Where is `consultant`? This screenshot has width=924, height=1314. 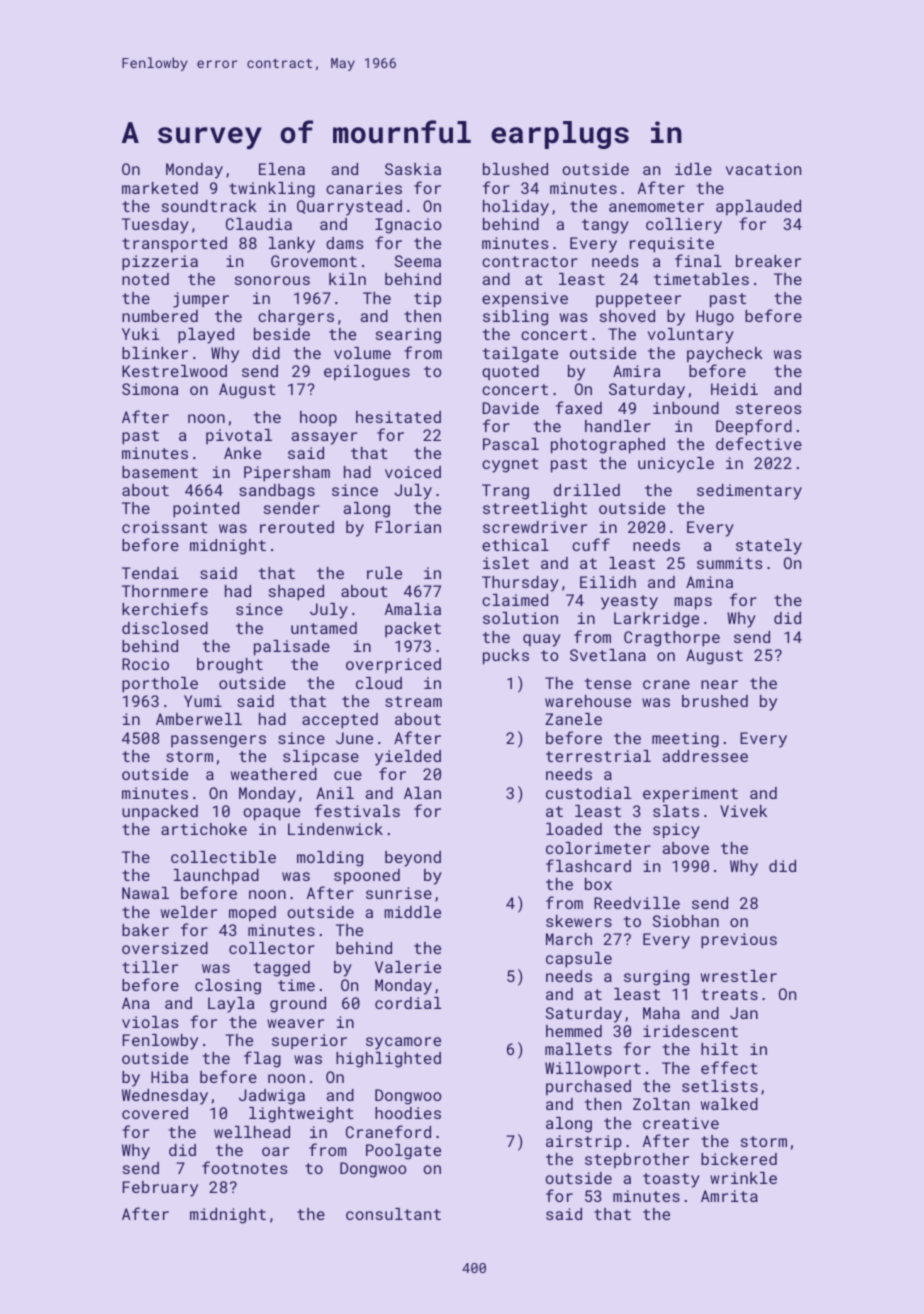 consultant is located at coordinates (393, 1214).
